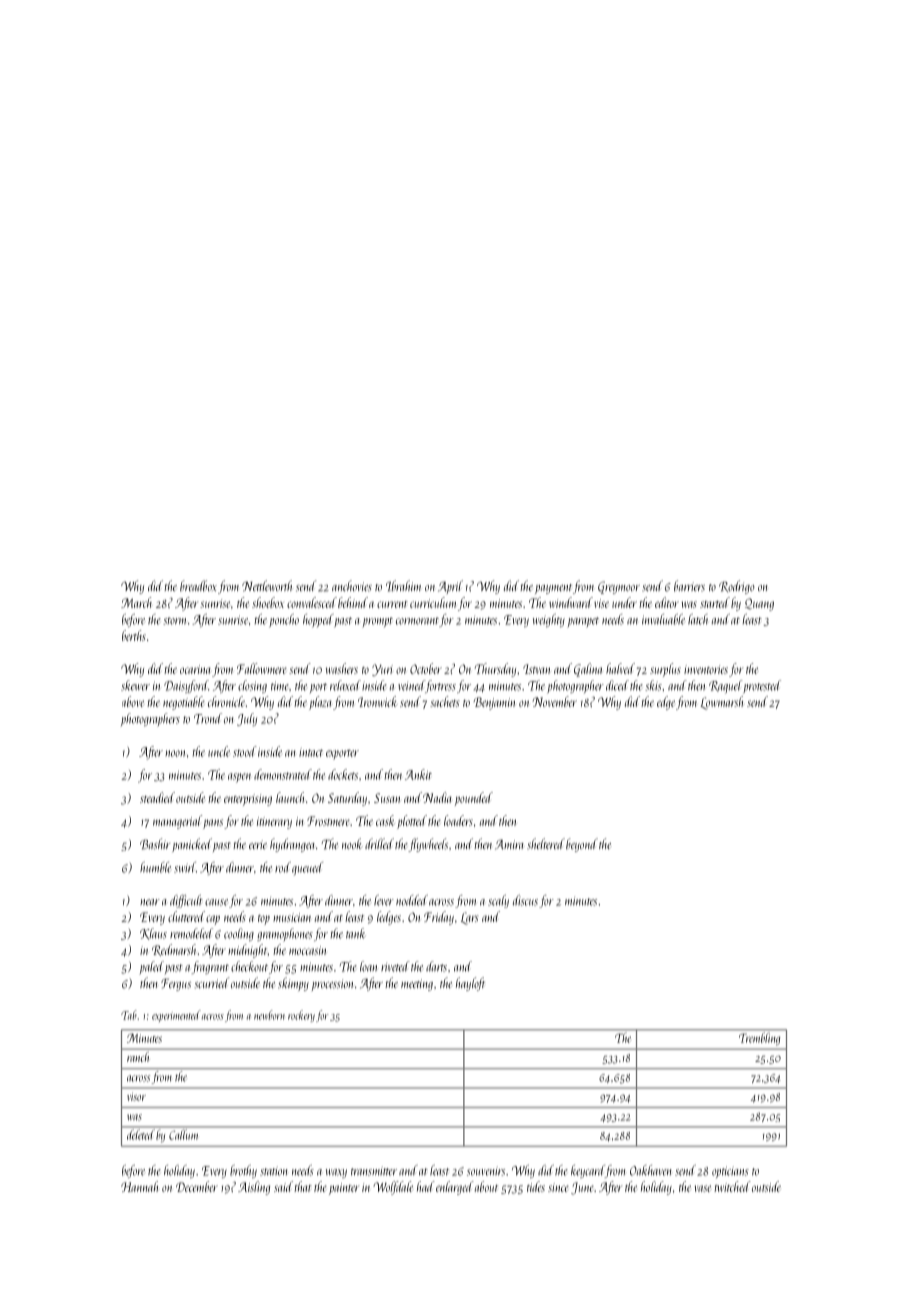 This screenshot has height=1316, width=908. Describe the element at coordinates (151, 968) in the screenshot. I see `paled` at that location.
